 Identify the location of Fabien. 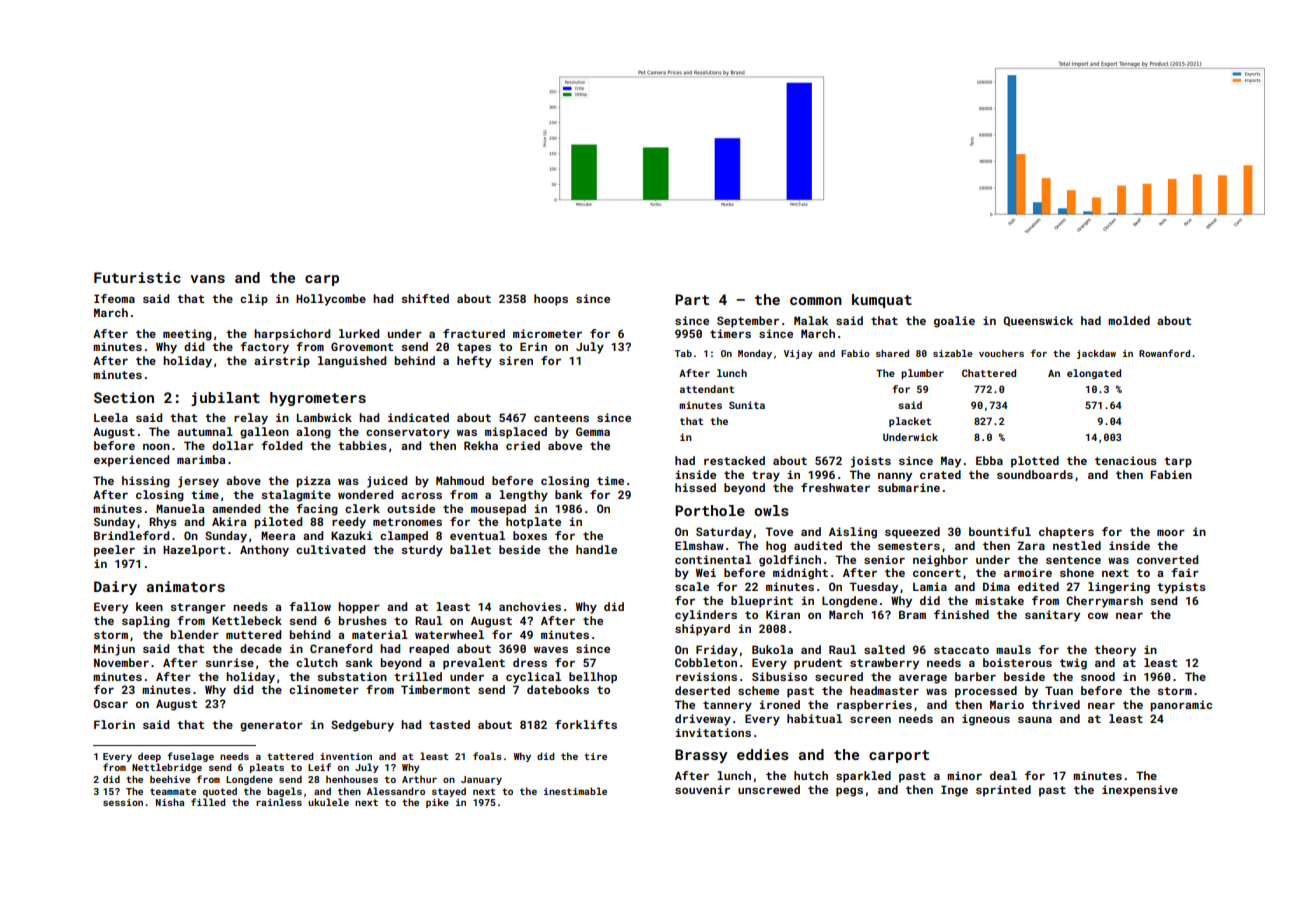
(1171, 474).
